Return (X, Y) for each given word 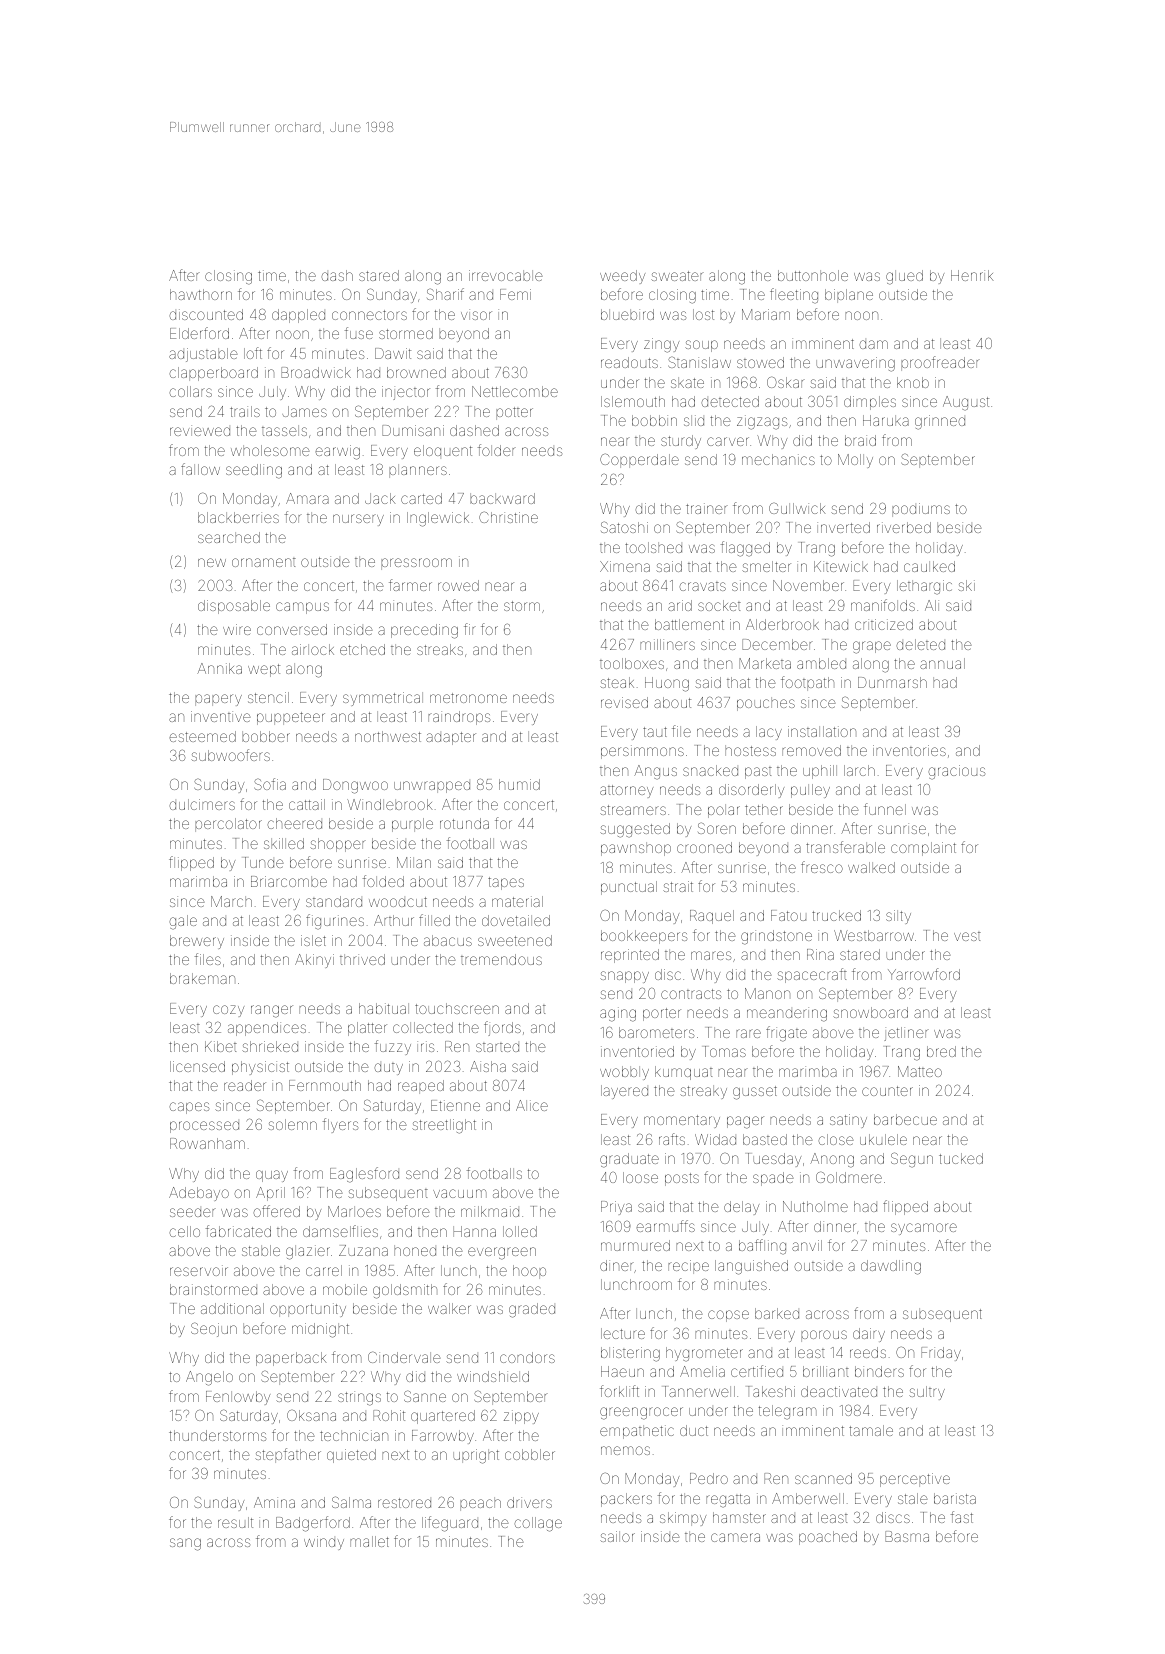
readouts (629, 362)
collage (538, 1524)
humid (519, 784)
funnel (885, 809)
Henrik (972, 275)
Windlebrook (390, 804)
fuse (359, 333)
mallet (369, 1541)
